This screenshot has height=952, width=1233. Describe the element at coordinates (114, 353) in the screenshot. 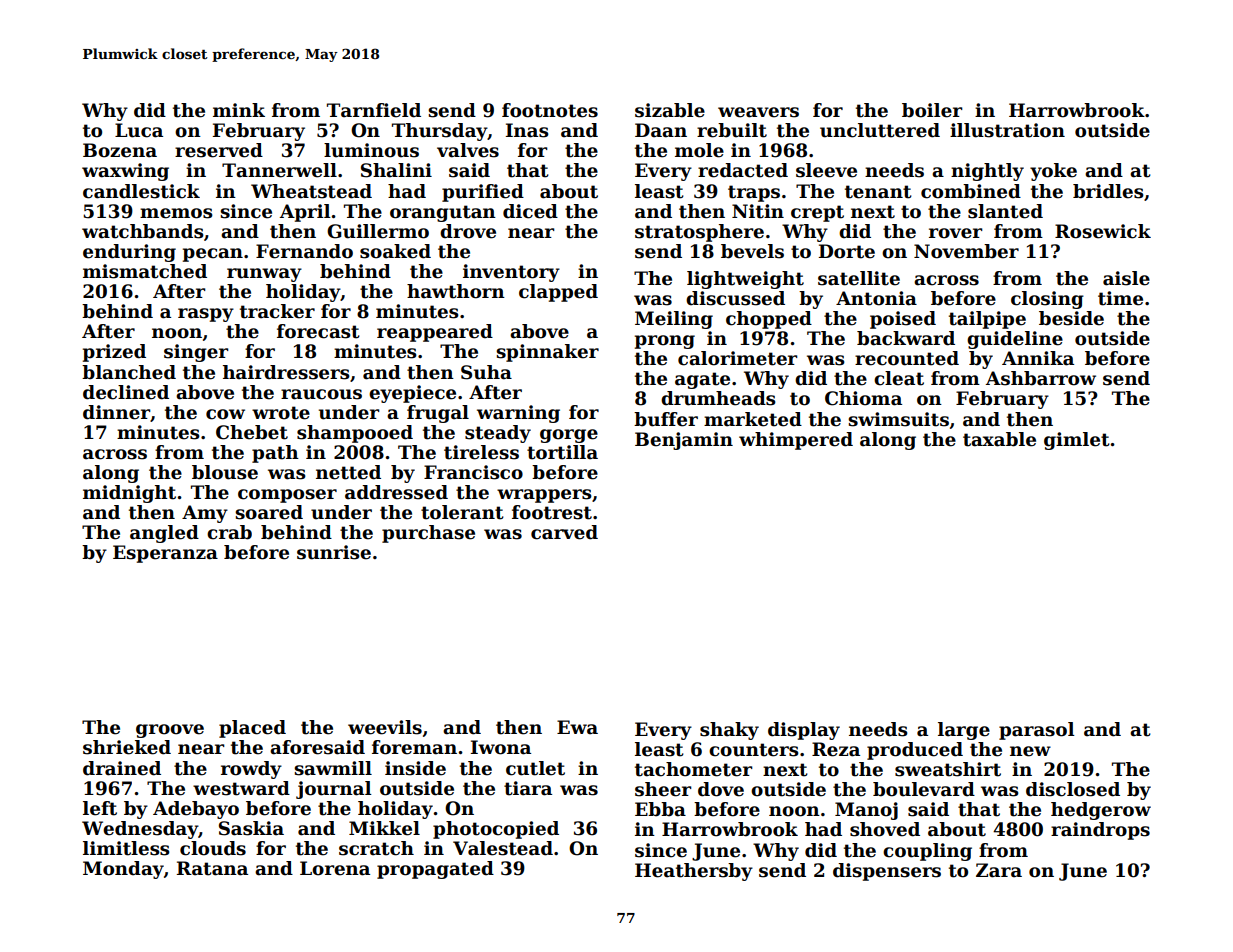

I see `prized` at that location.
